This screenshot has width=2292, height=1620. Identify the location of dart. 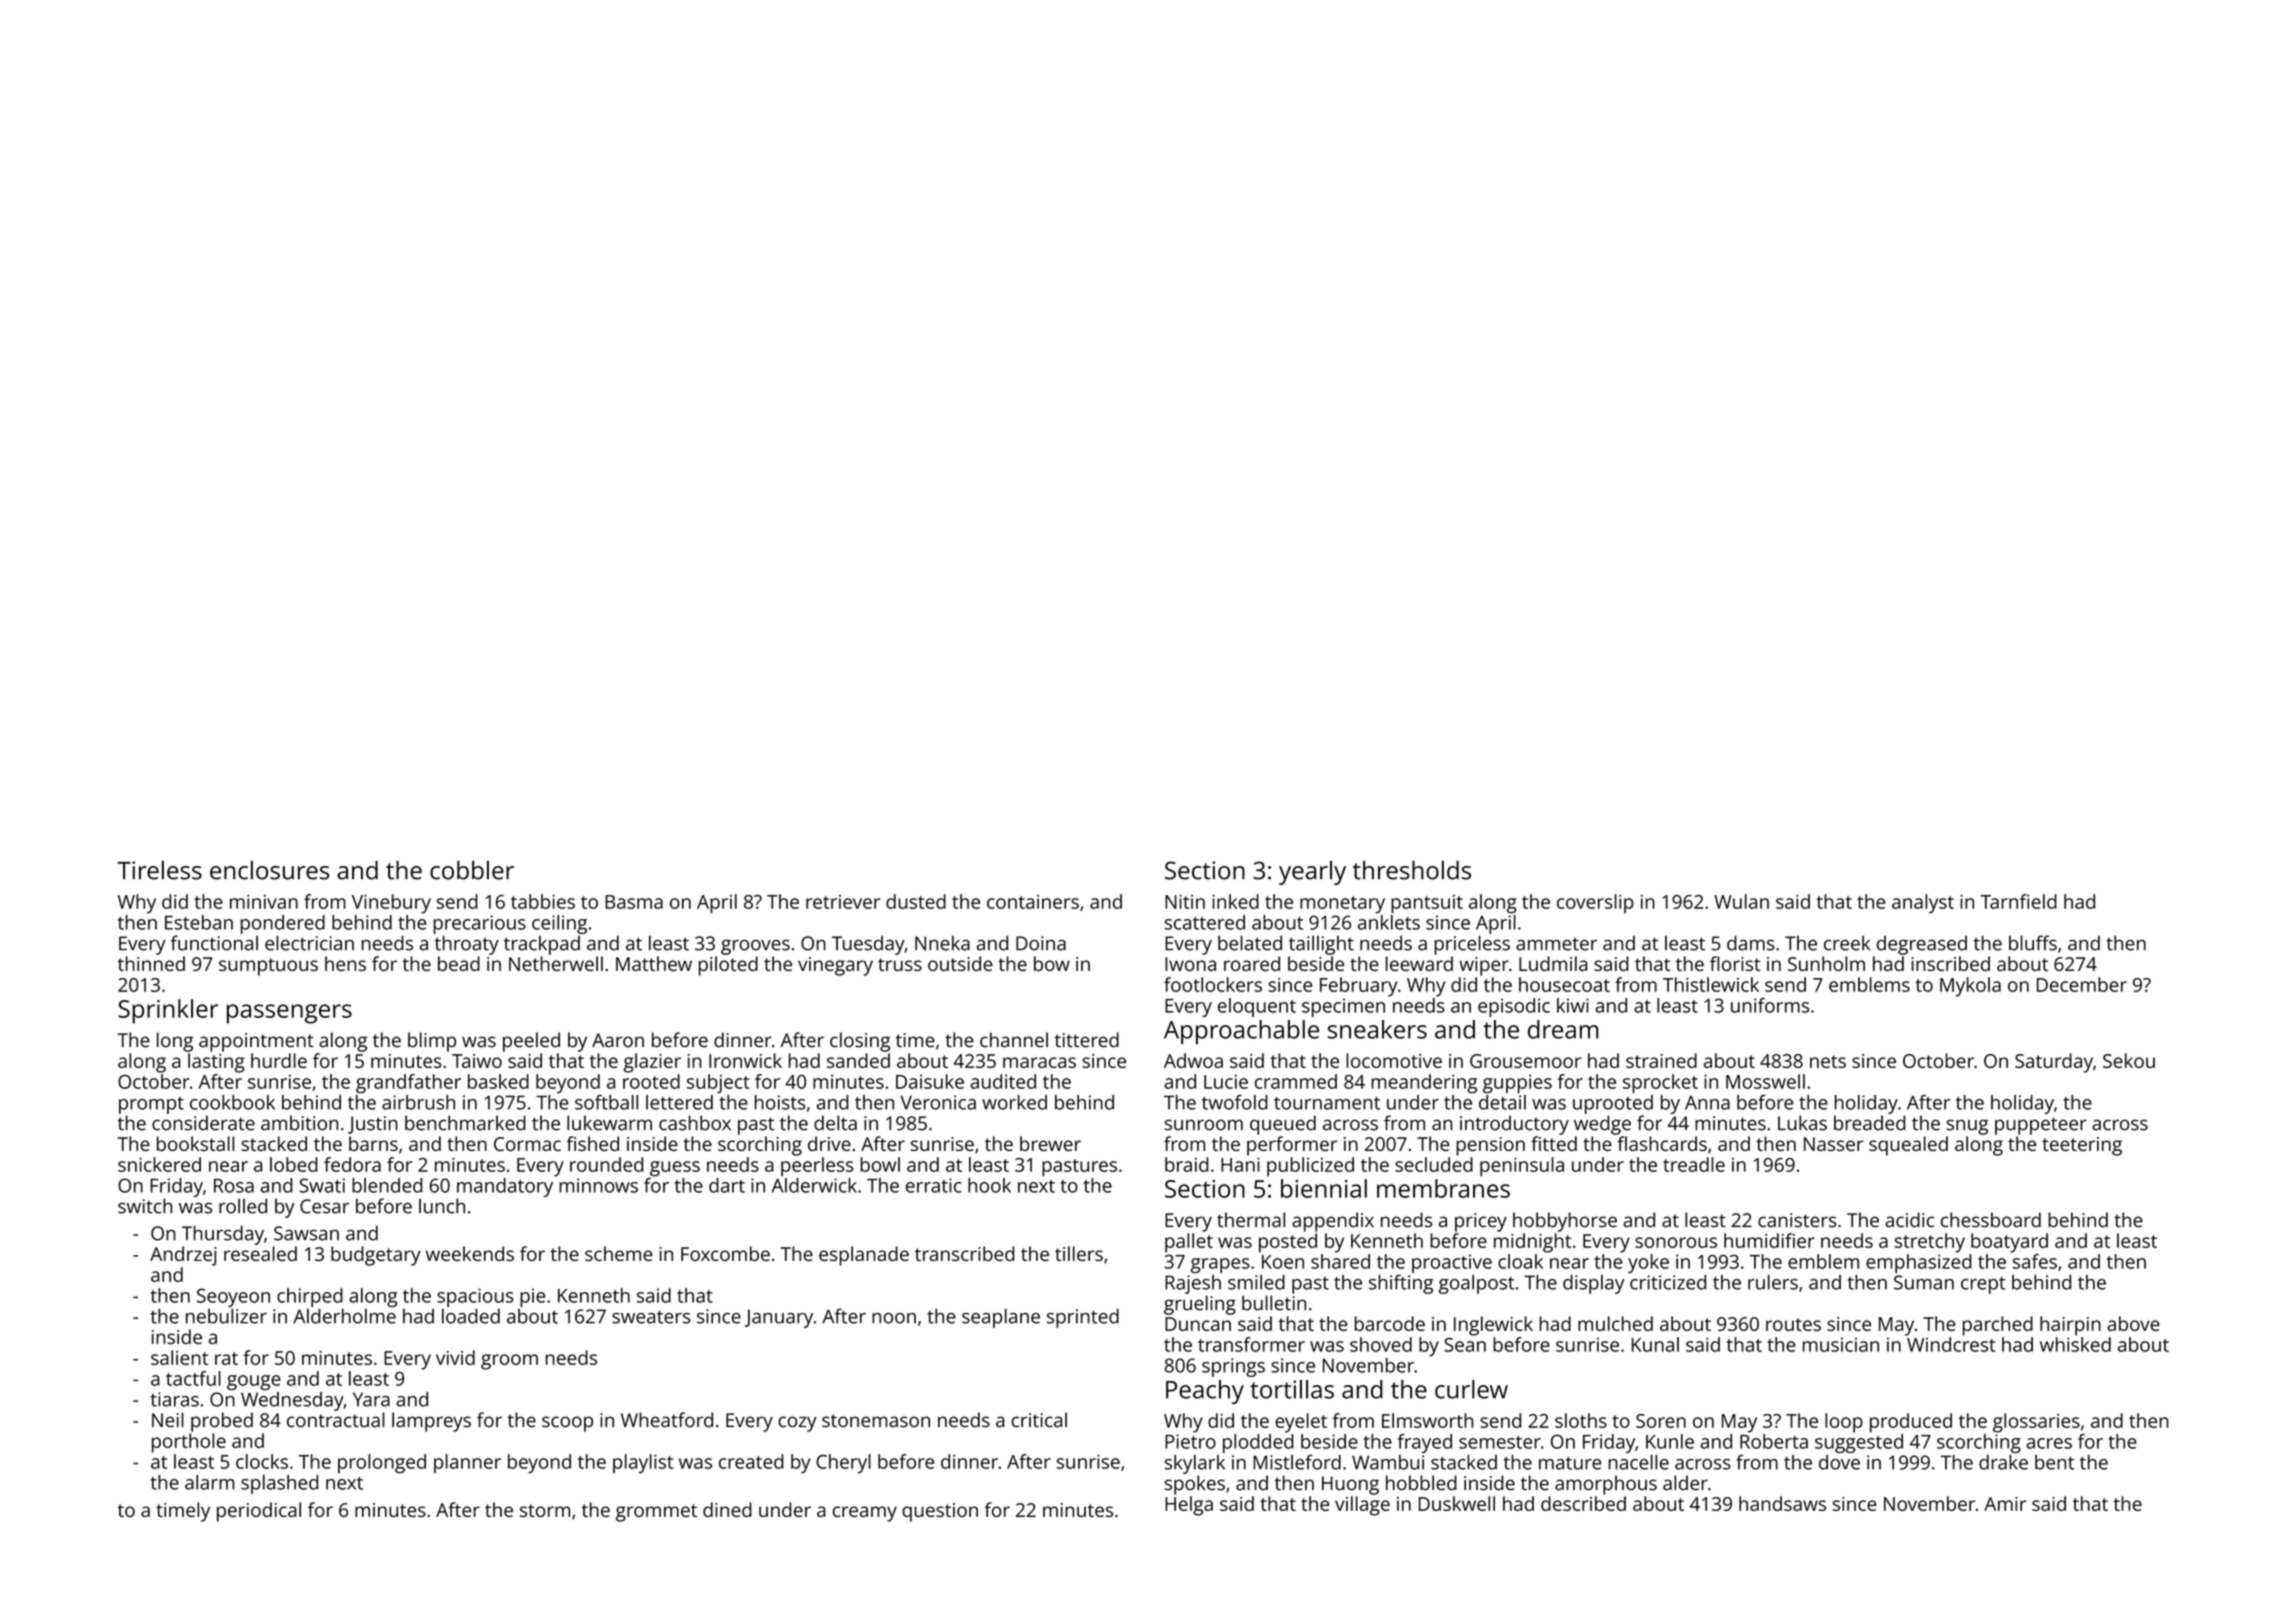
(727, 1185).
